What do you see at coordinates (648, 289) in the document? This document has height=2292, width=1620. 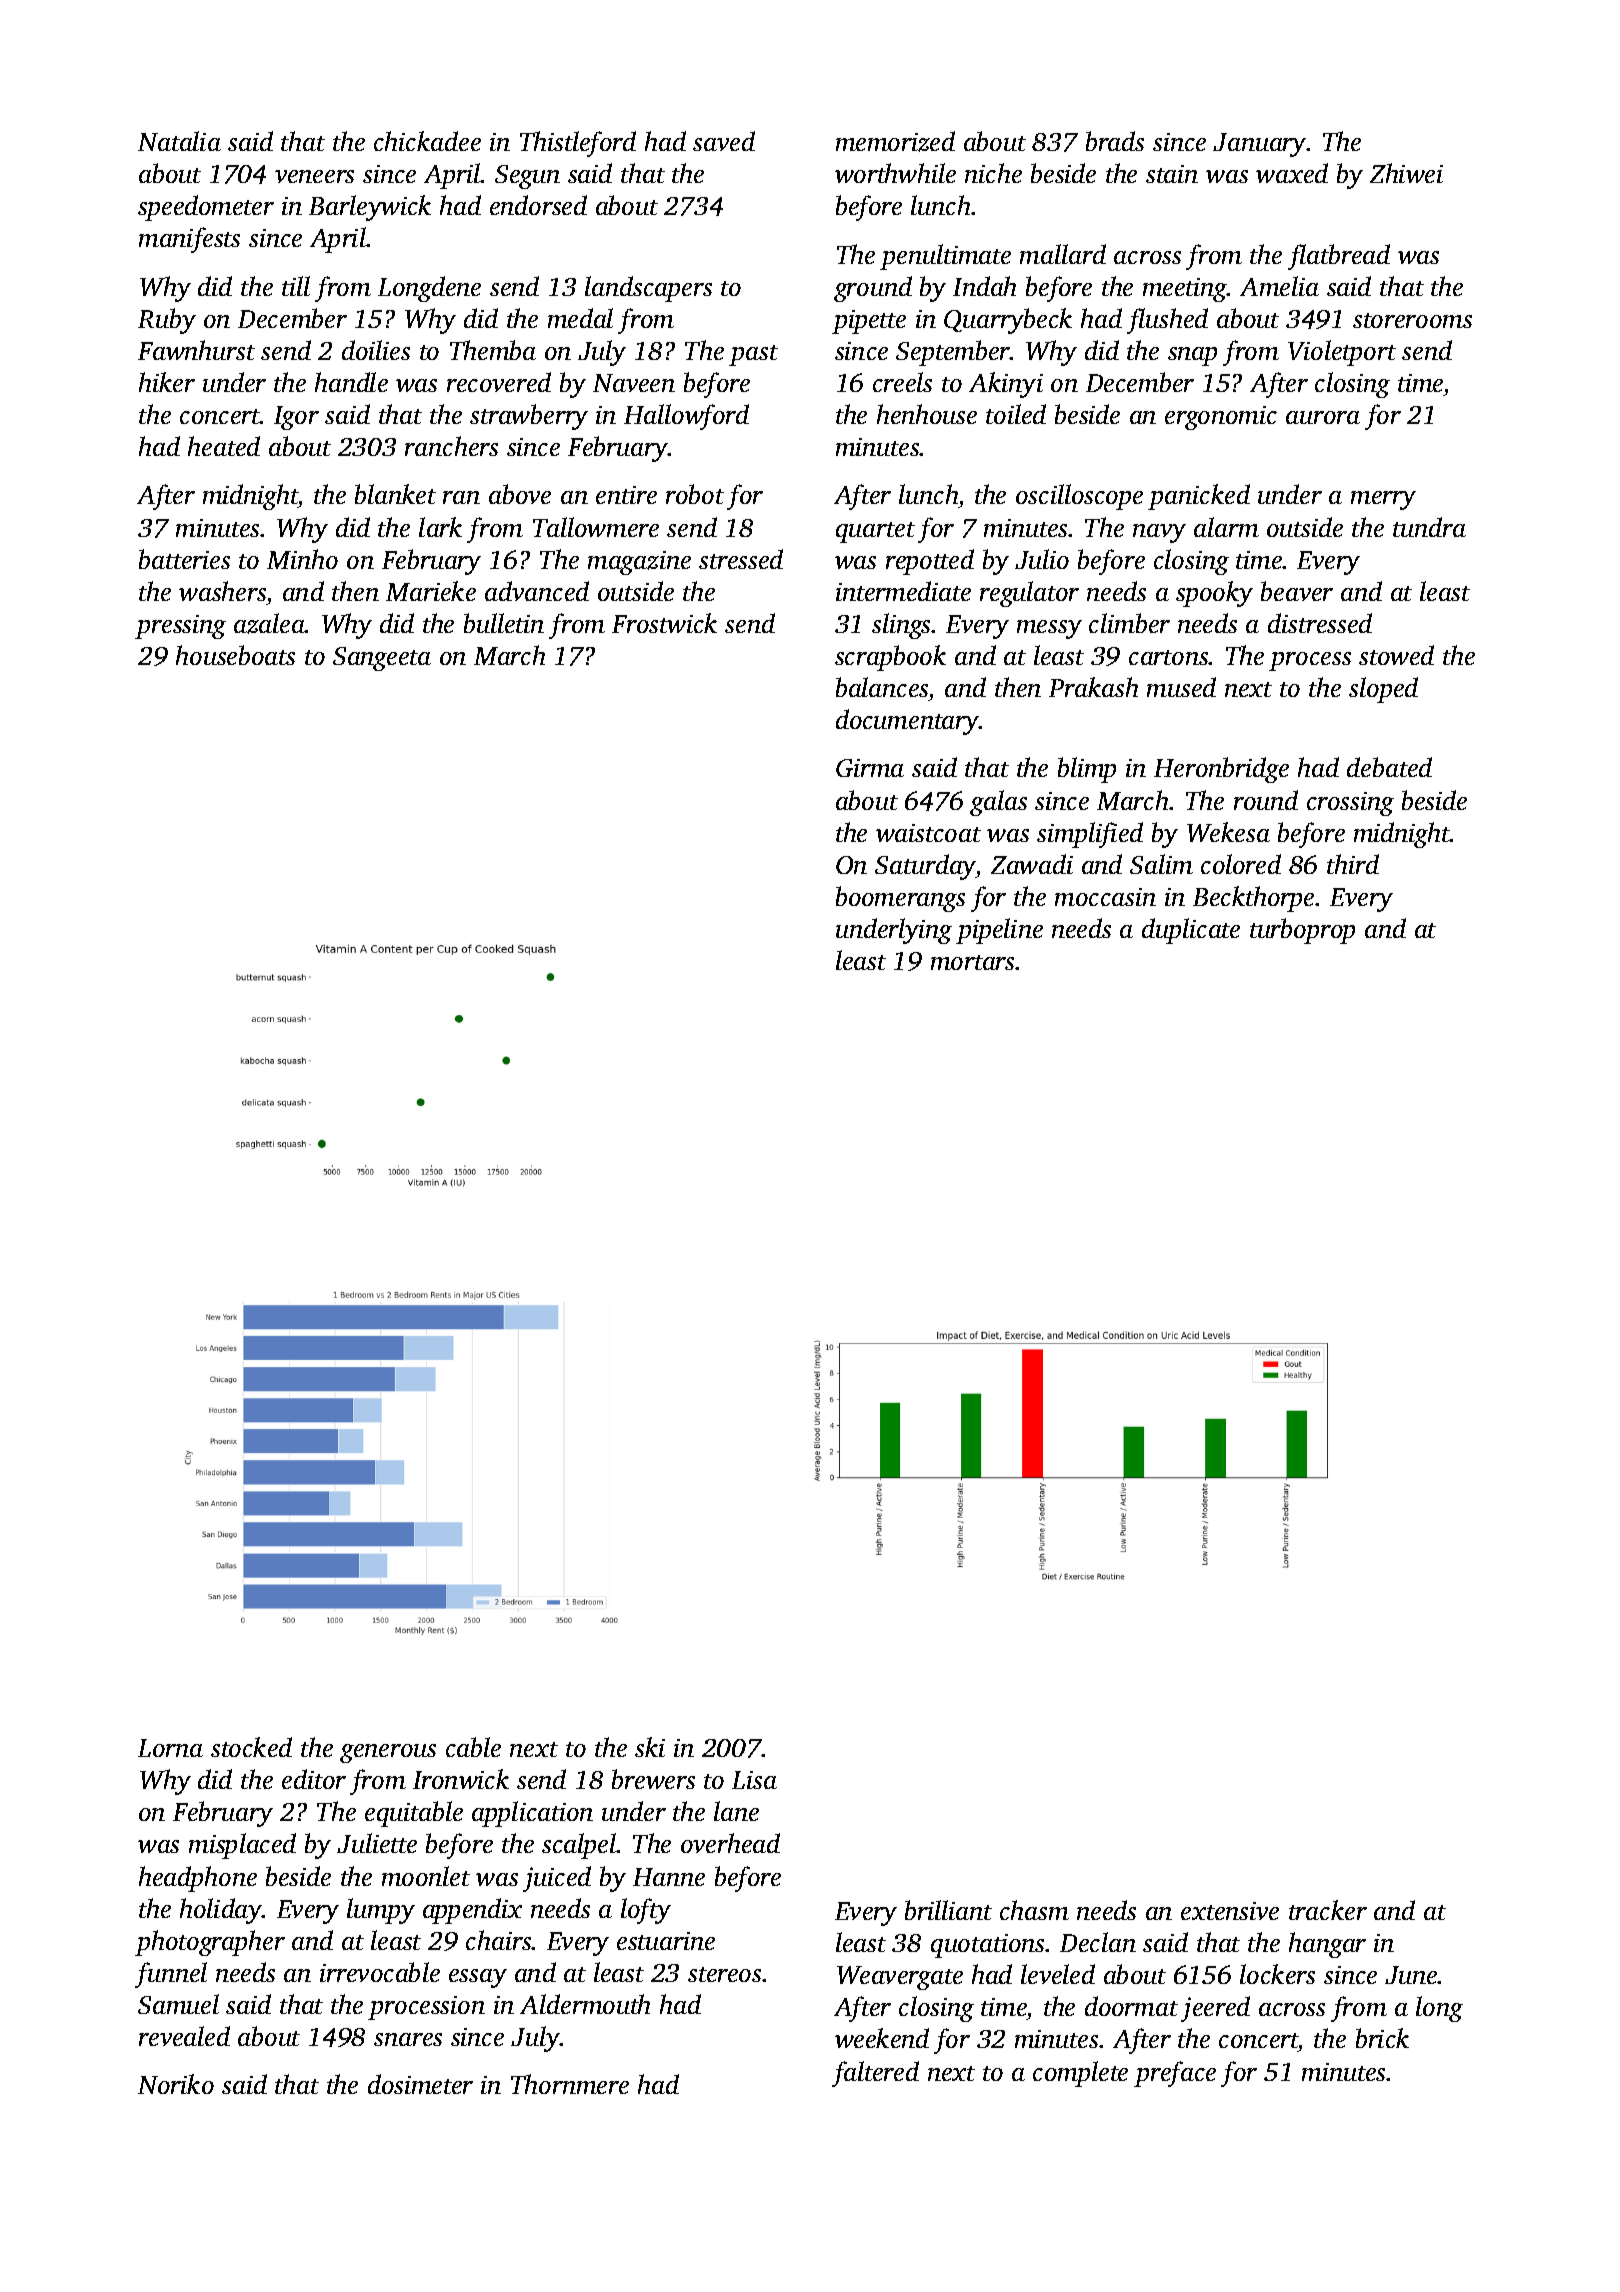 I see `landscapers` at bounding box center [648, 289].
